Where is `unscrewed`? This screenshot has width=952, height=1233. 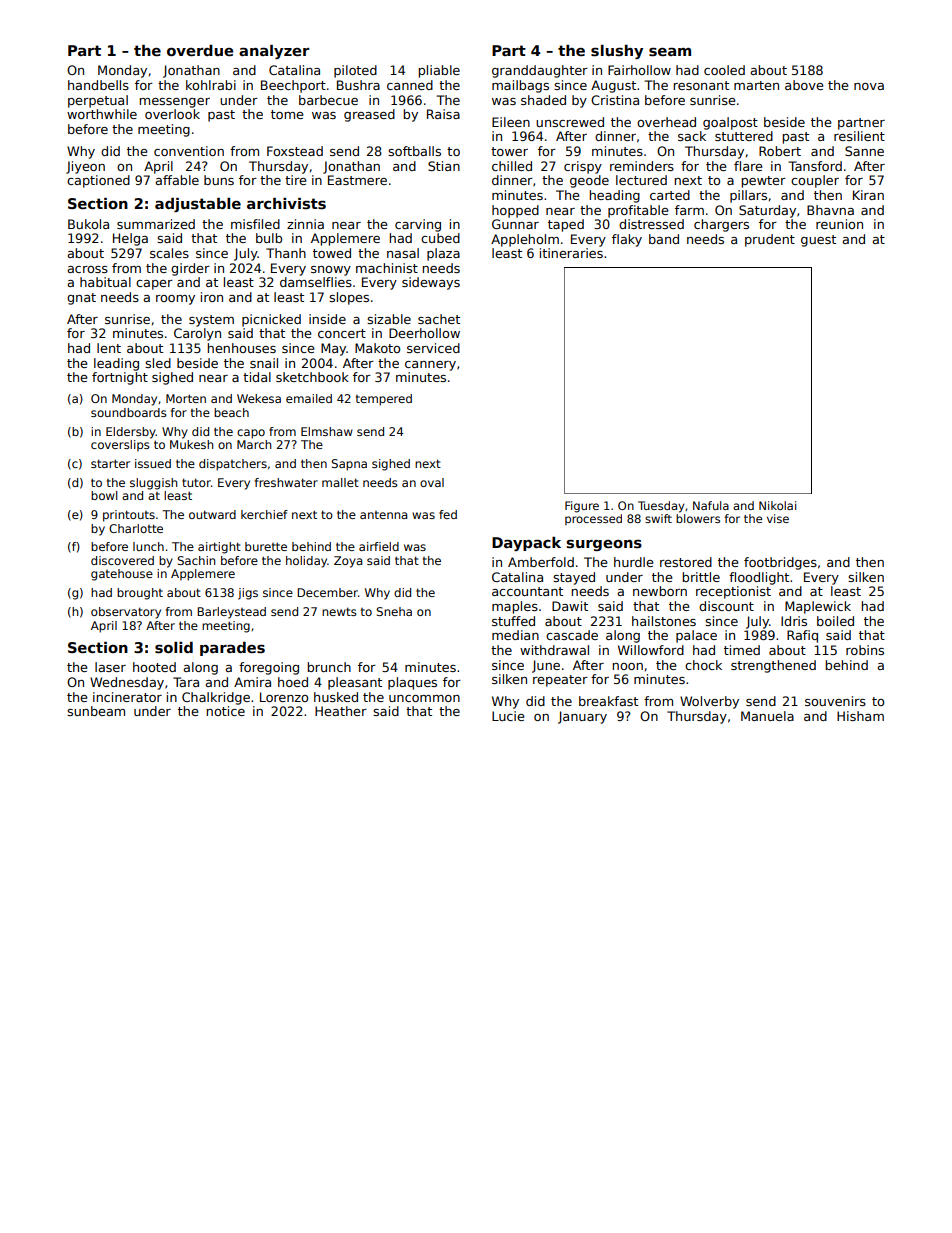
unscrewed is located at coordinates (570, 122).
